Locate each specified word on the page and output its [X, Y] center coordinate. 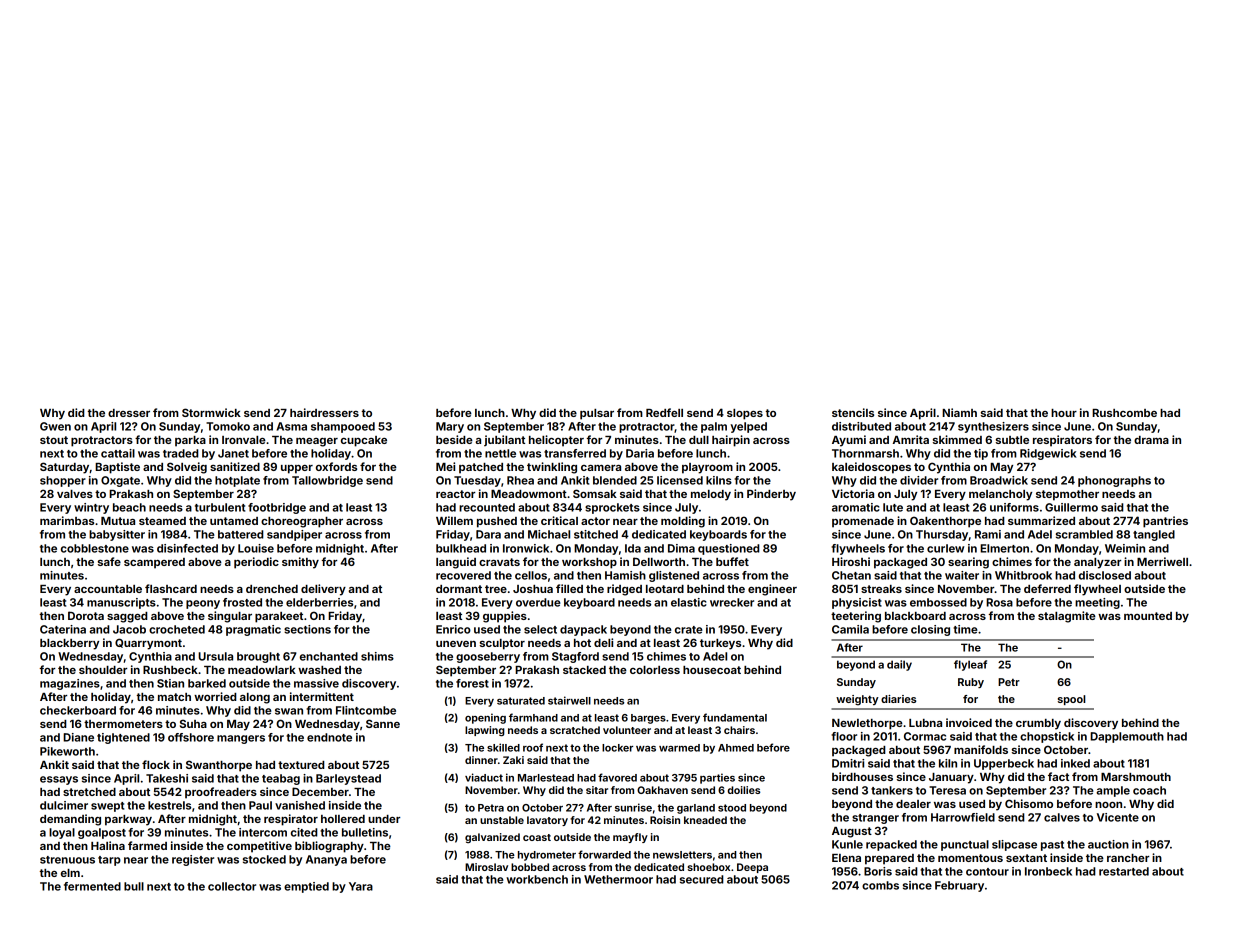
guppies [505, 617]
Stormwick [211, 412]
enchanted [329, 656]
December [320, 791]
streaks [881, 589]
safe [109, 561]
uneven [456, 644]
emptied [306, 887]
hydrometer [547, 856]
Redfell [664, 412]
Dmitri [848, 763]
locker [617, 748]
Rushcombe [1124, 413]
